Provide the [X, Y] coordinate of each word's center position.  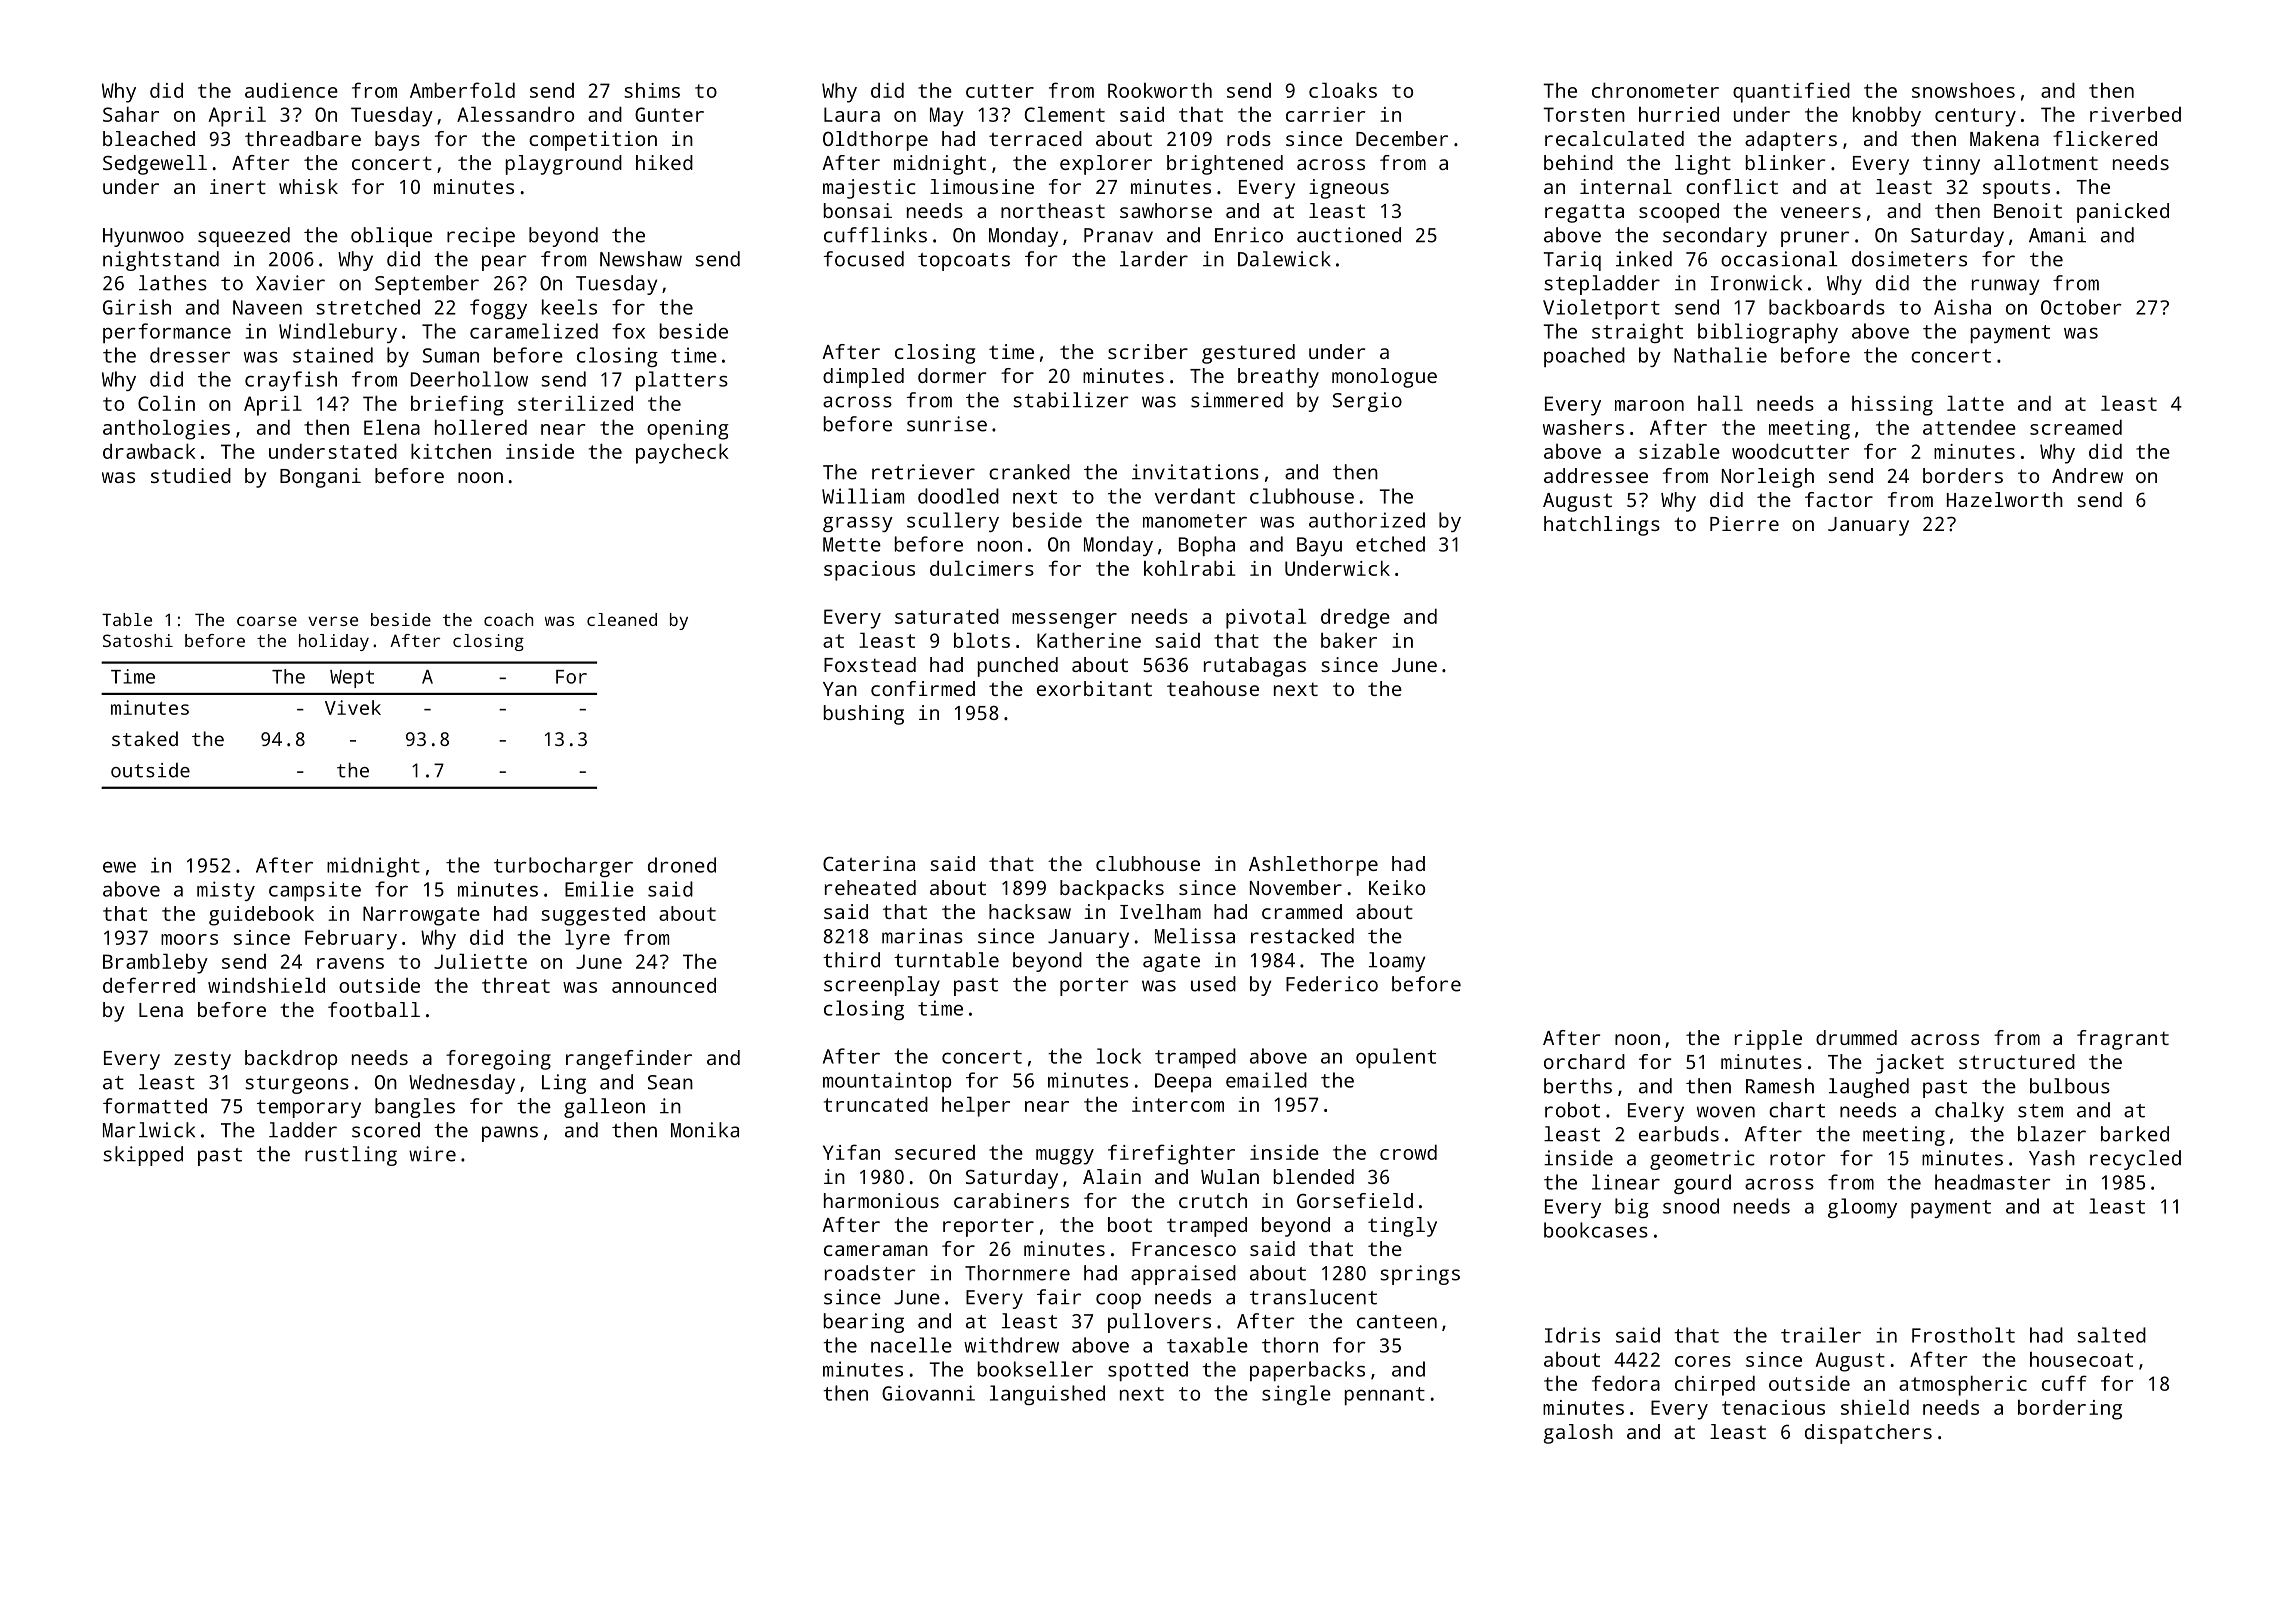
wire [432, 1154]
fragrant [2123, 1040]
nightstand [161, 261]
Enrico [1249, 235]
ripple [1768, 1040]
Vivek [353, 707]
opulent [1396, 1058]
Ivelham [1160, 911]
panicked [2123, 213]
